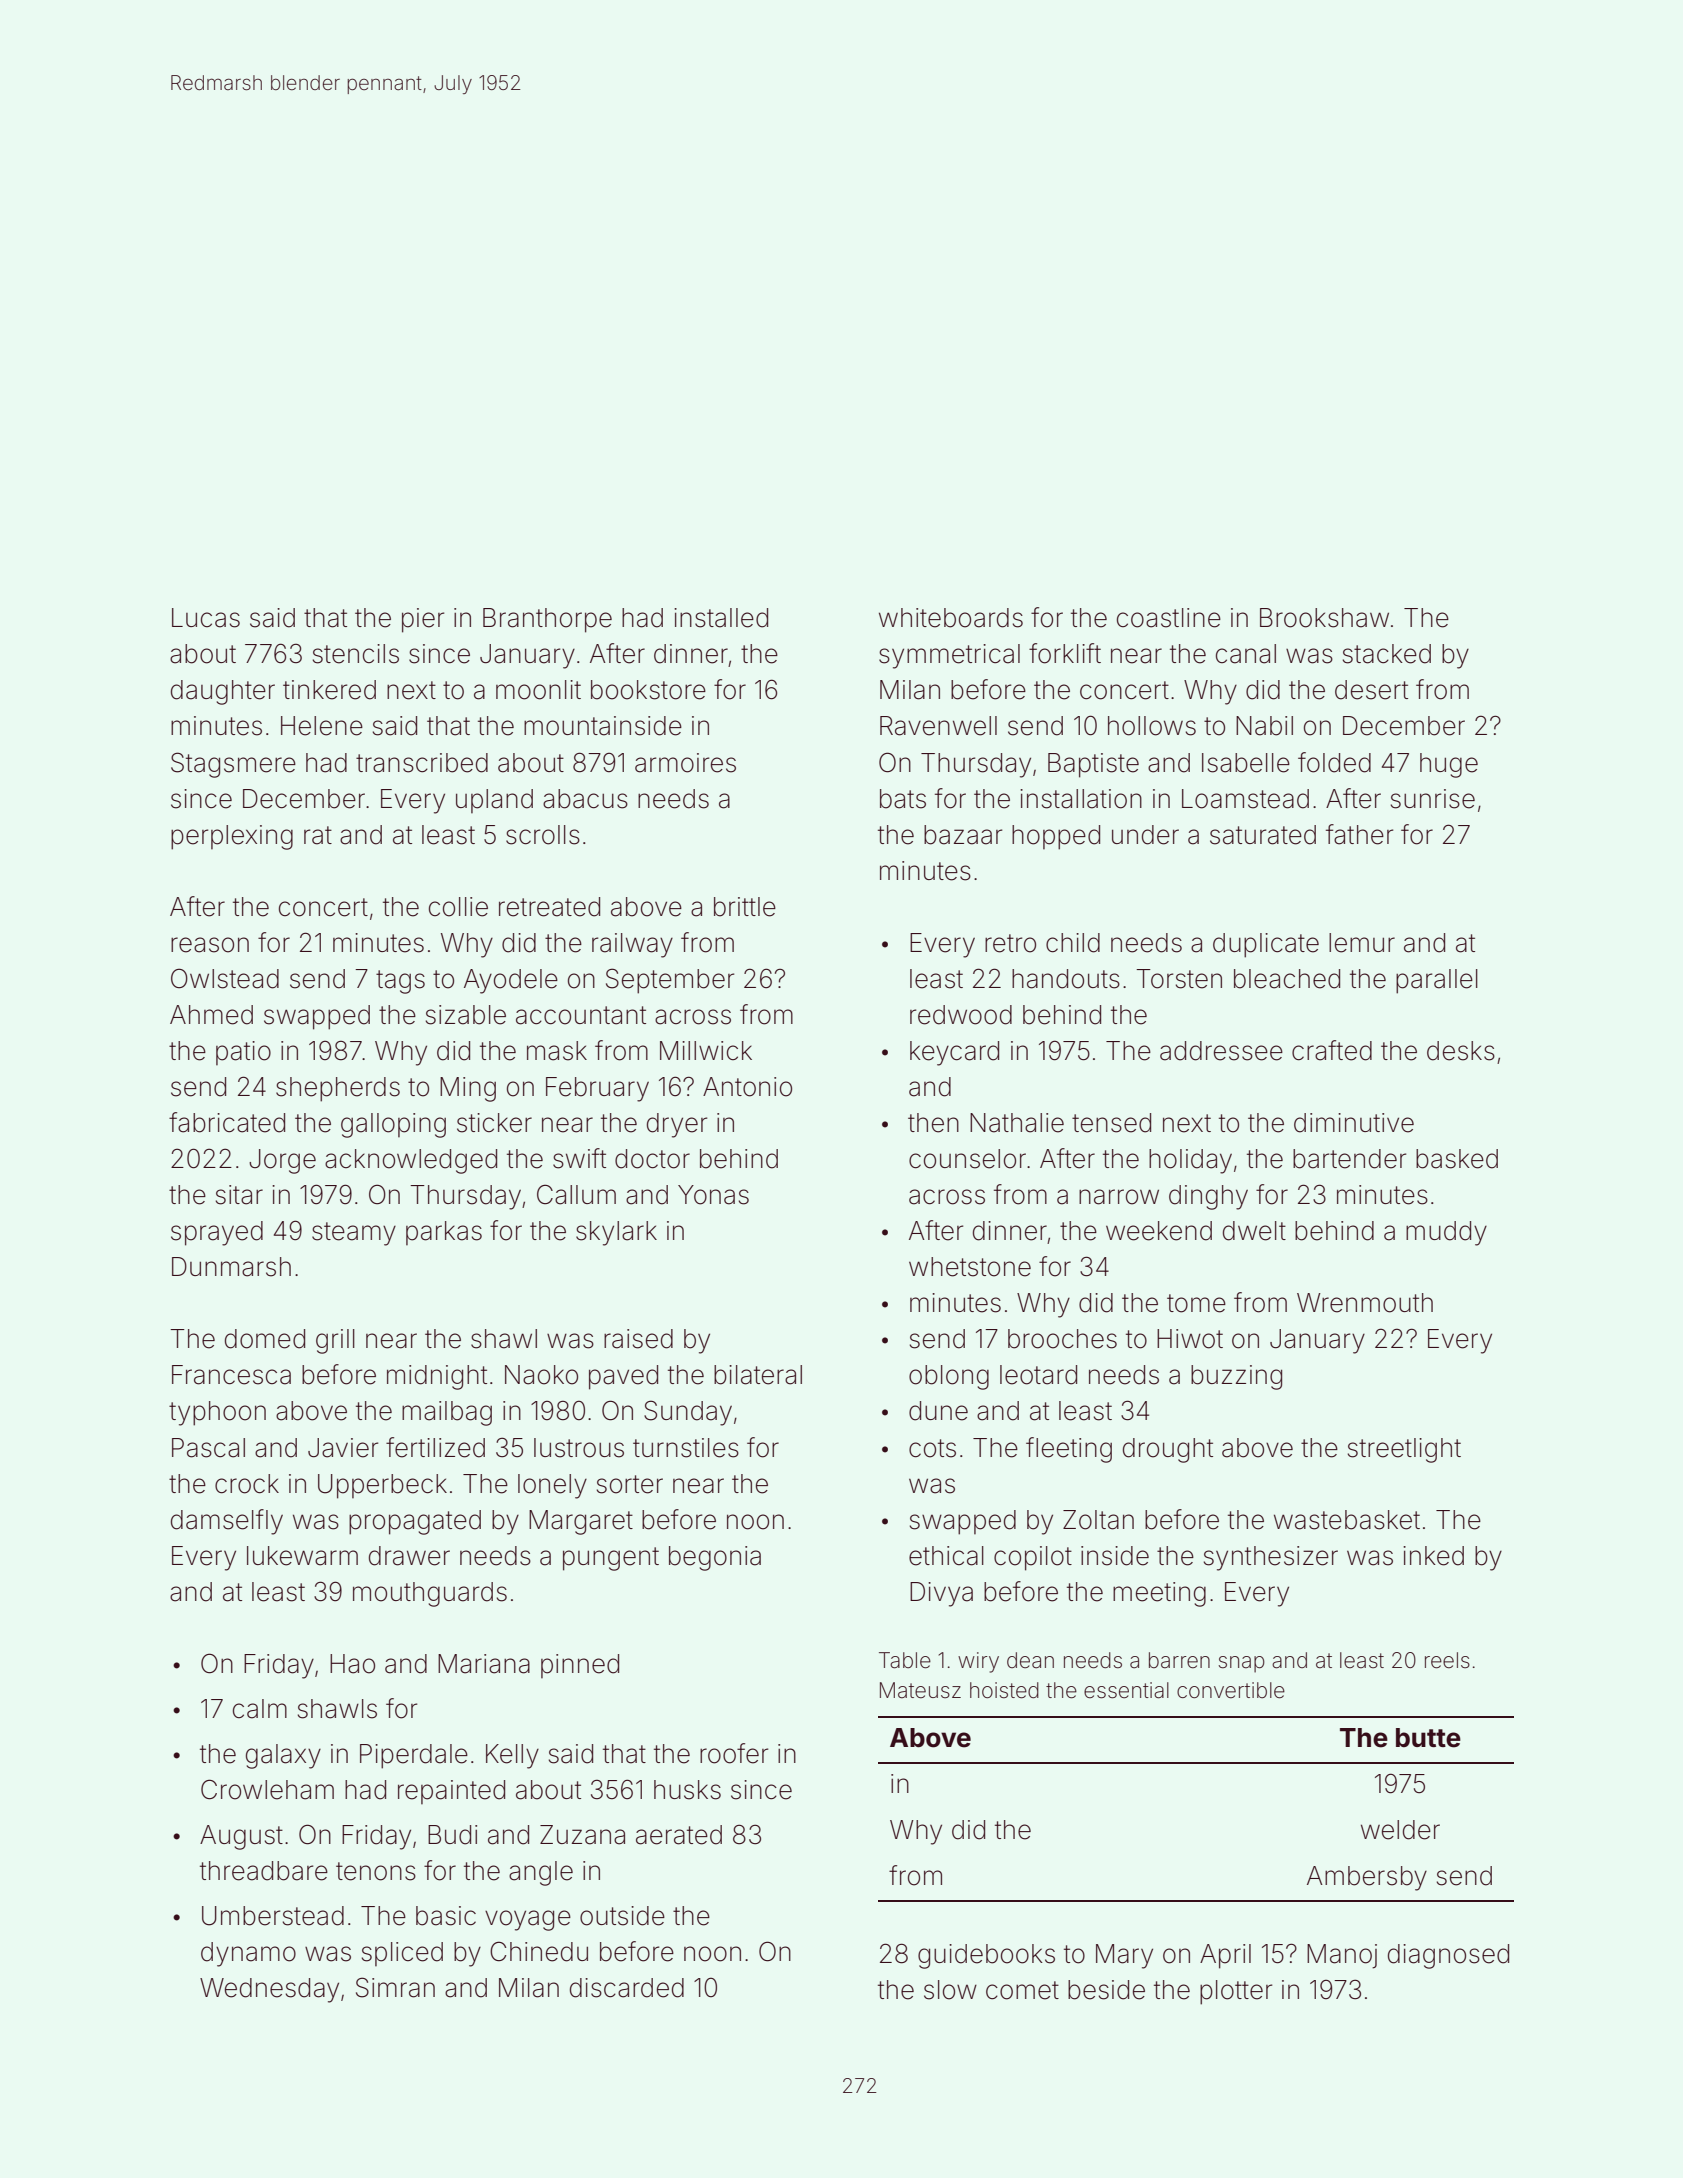  I want to click on pier, so click(423, 620).
